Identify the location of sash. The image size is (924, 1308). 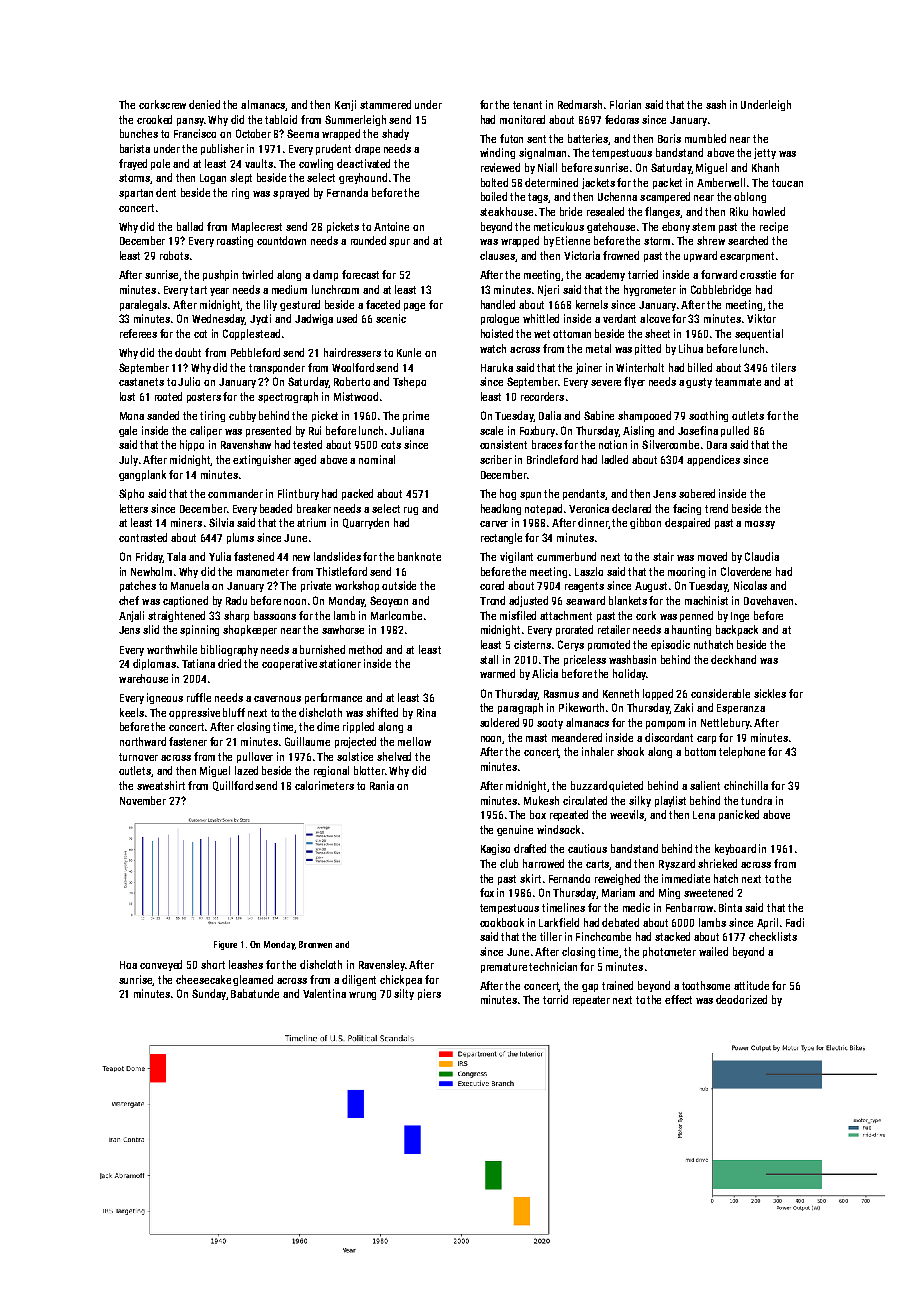
(716, 104).
